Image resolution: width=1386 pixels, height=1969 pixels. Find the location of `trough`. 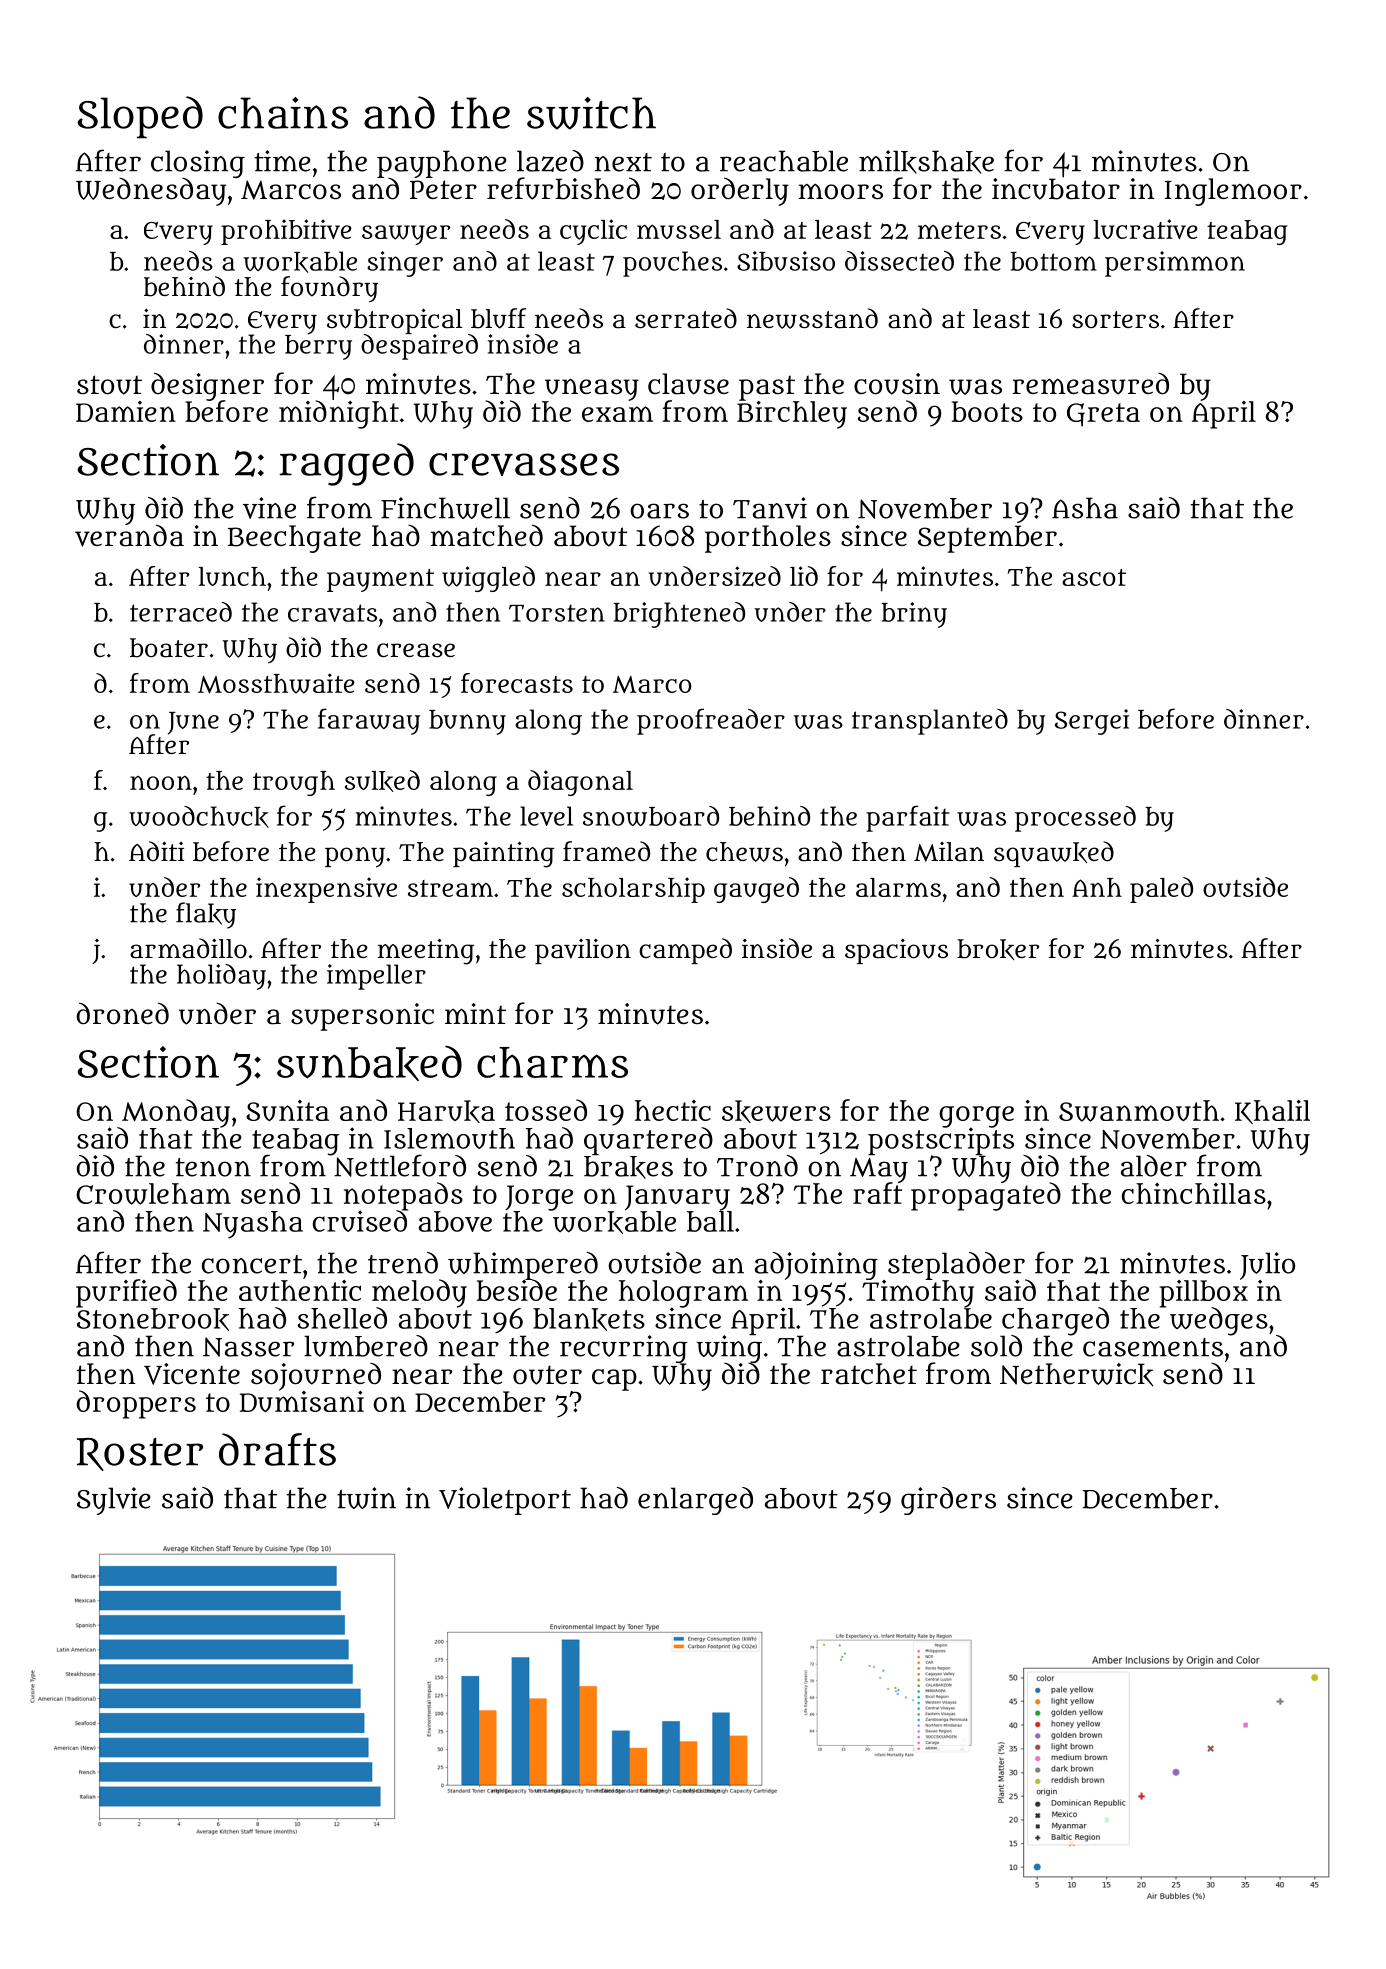

trough is located at coordinates (294, 783).
